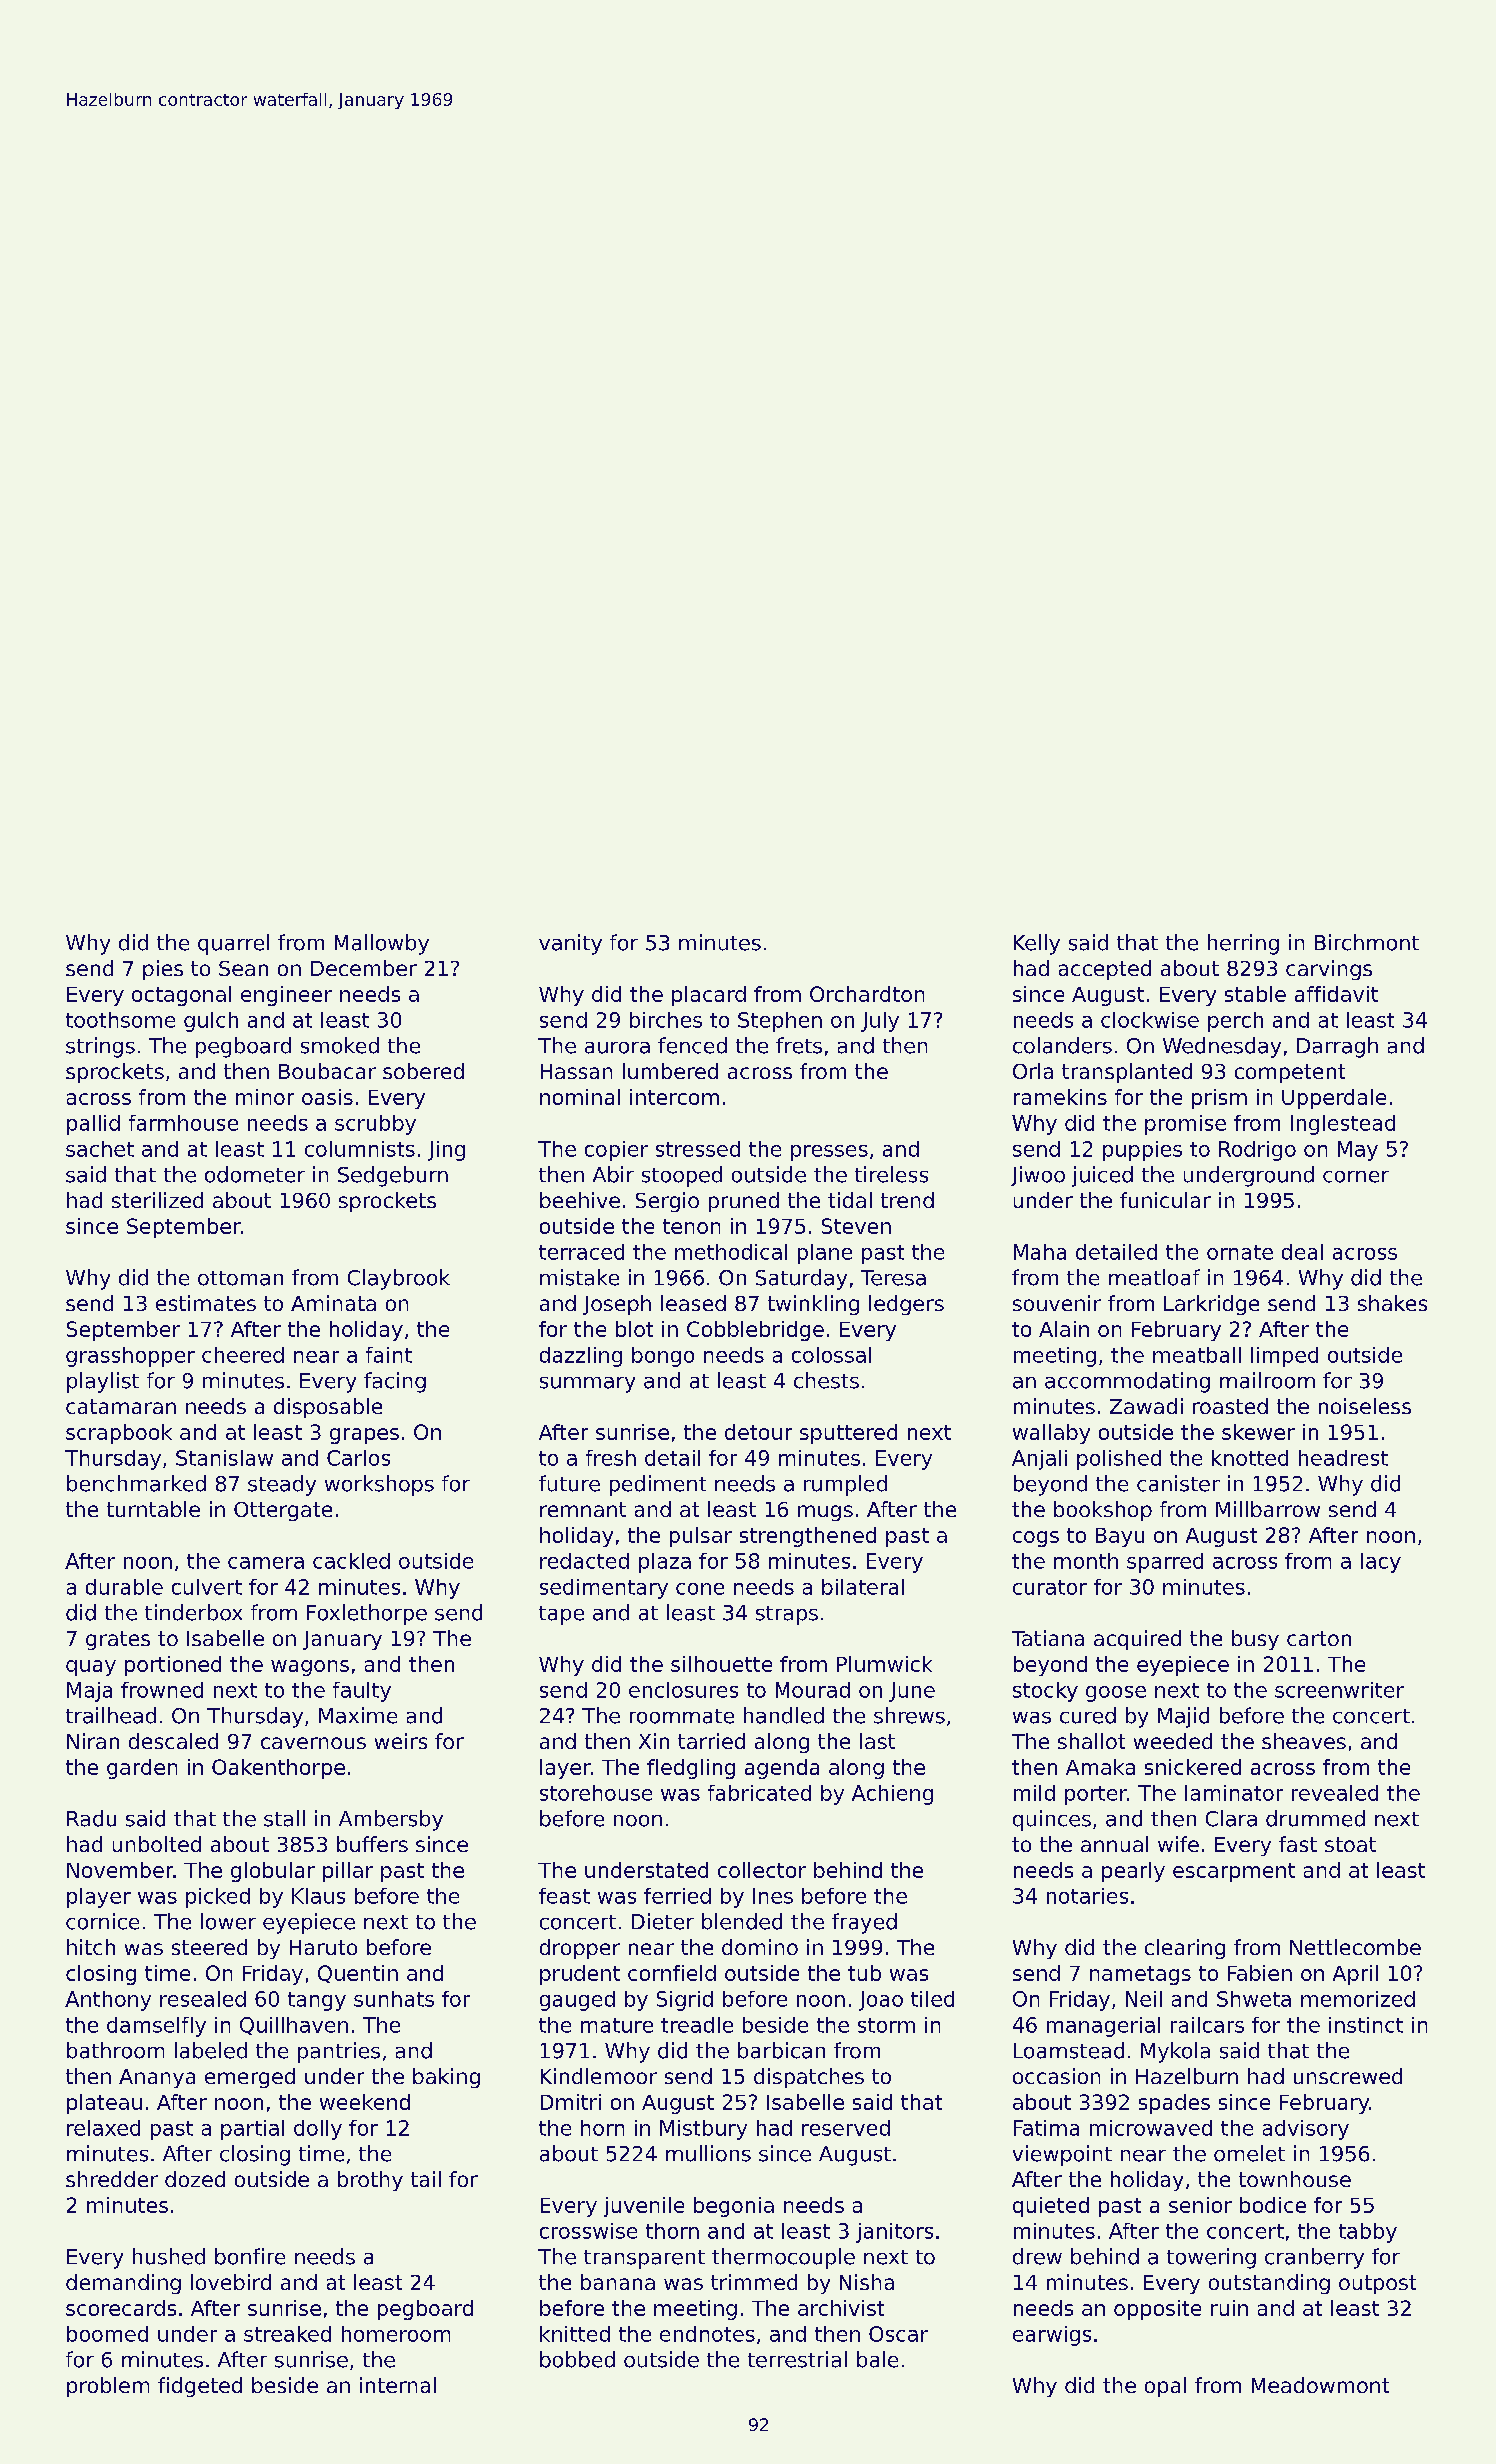  I want to click on Mallowby, so click(382, 944).
